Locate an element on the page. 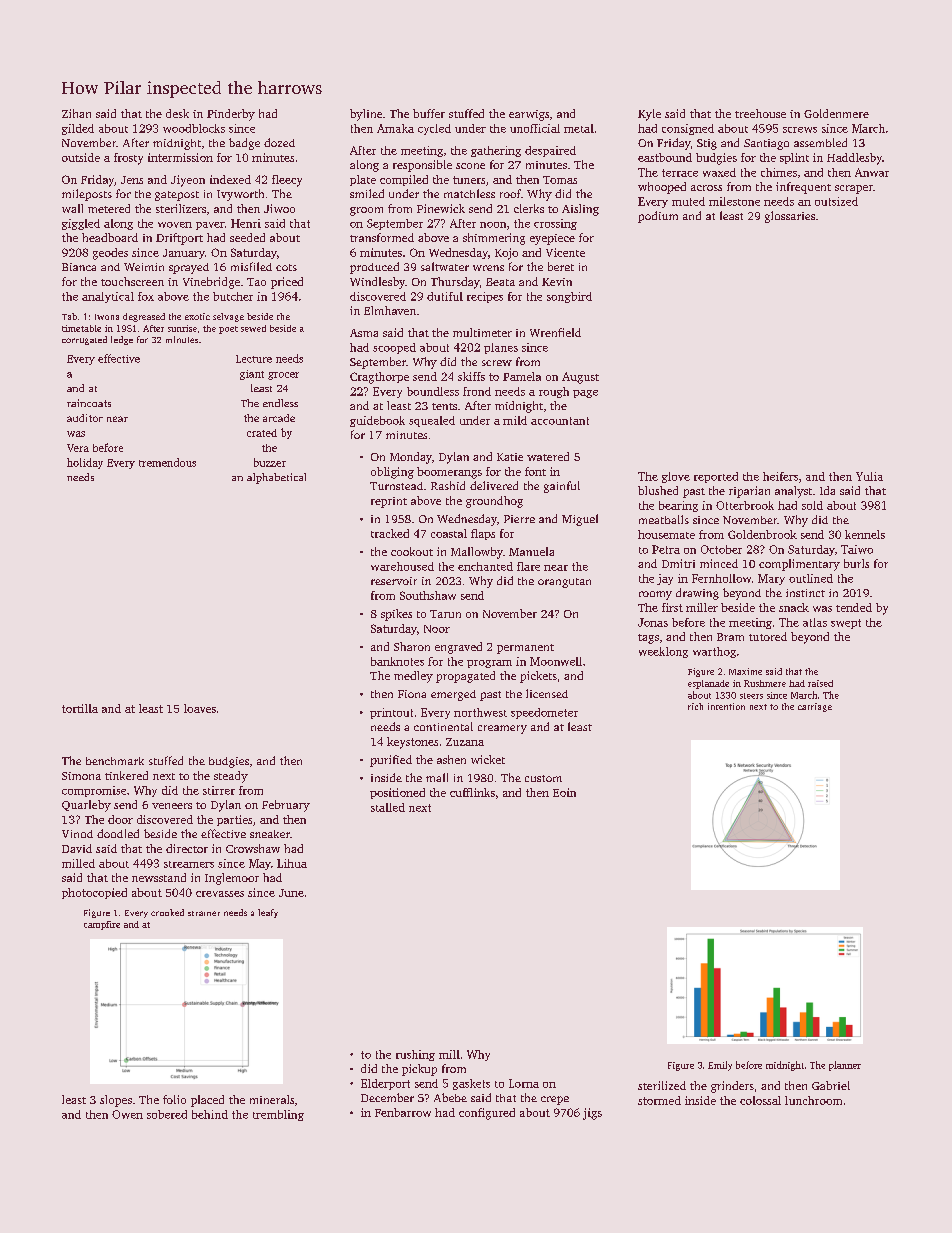  Eoin is located at coordinates (564, 792).
